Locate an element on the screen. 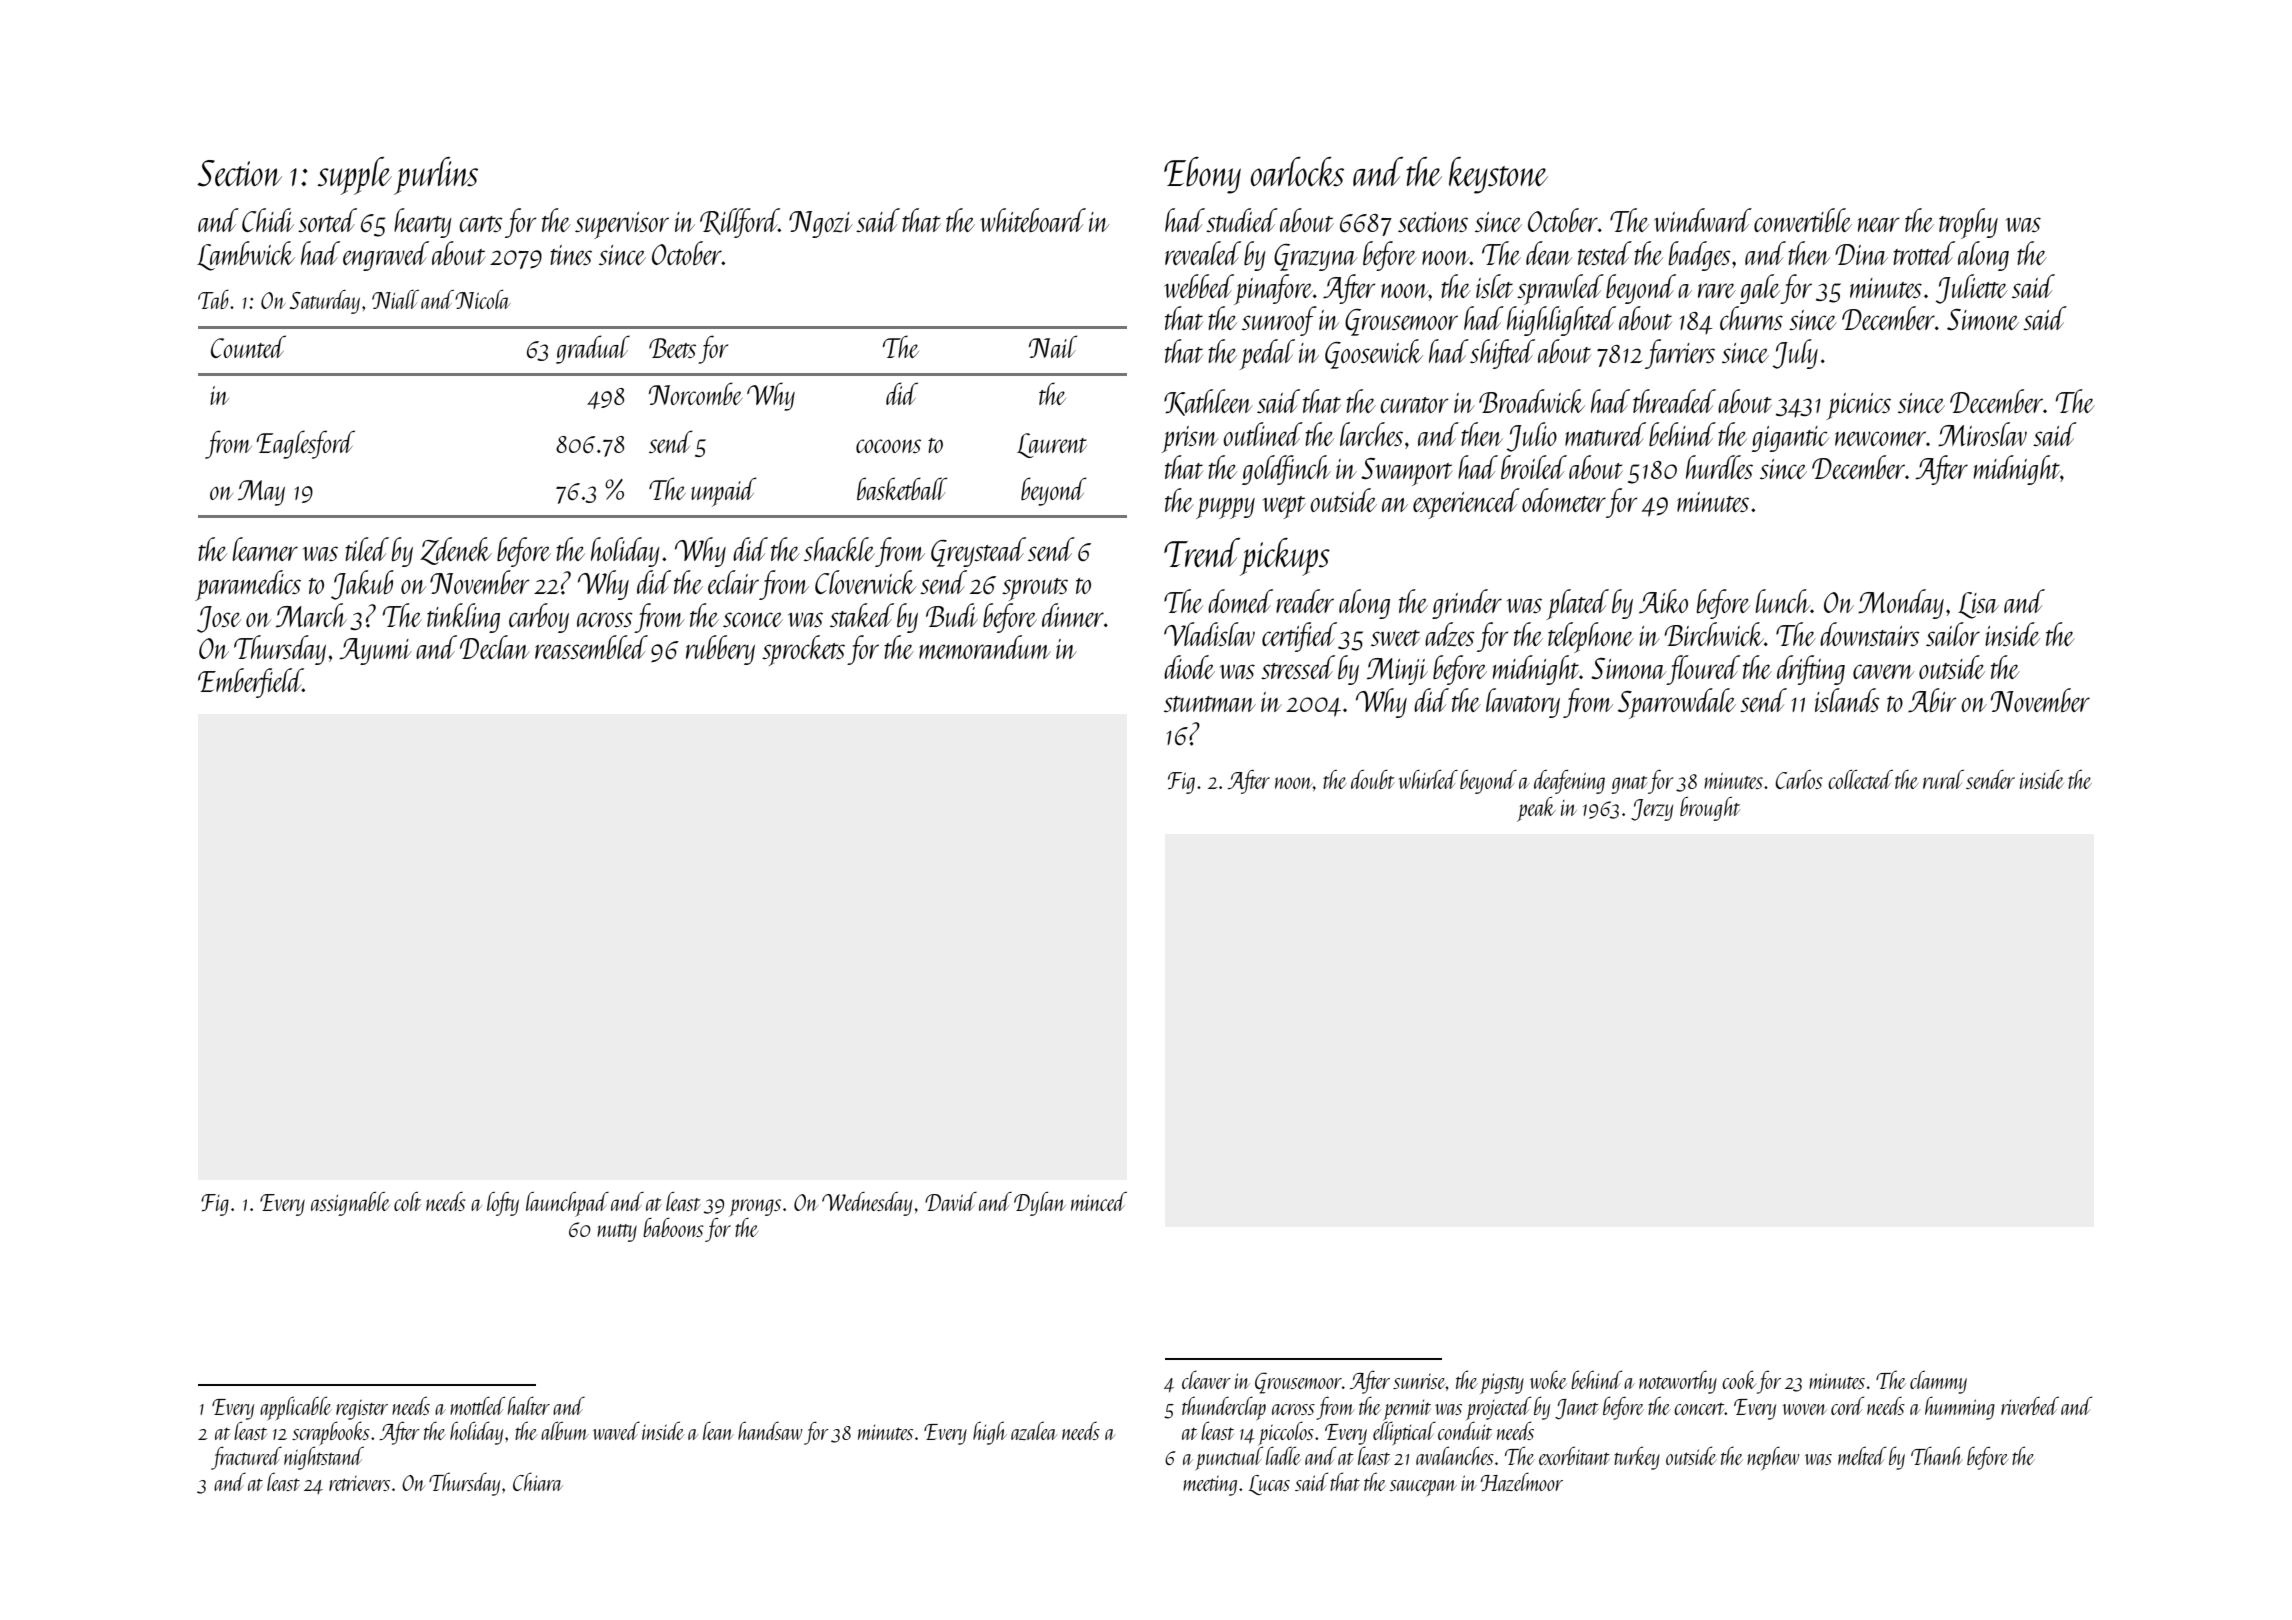 The width and height of the screenshot is (2292, 1620). lofty is located at coordinates (503, 1204).
